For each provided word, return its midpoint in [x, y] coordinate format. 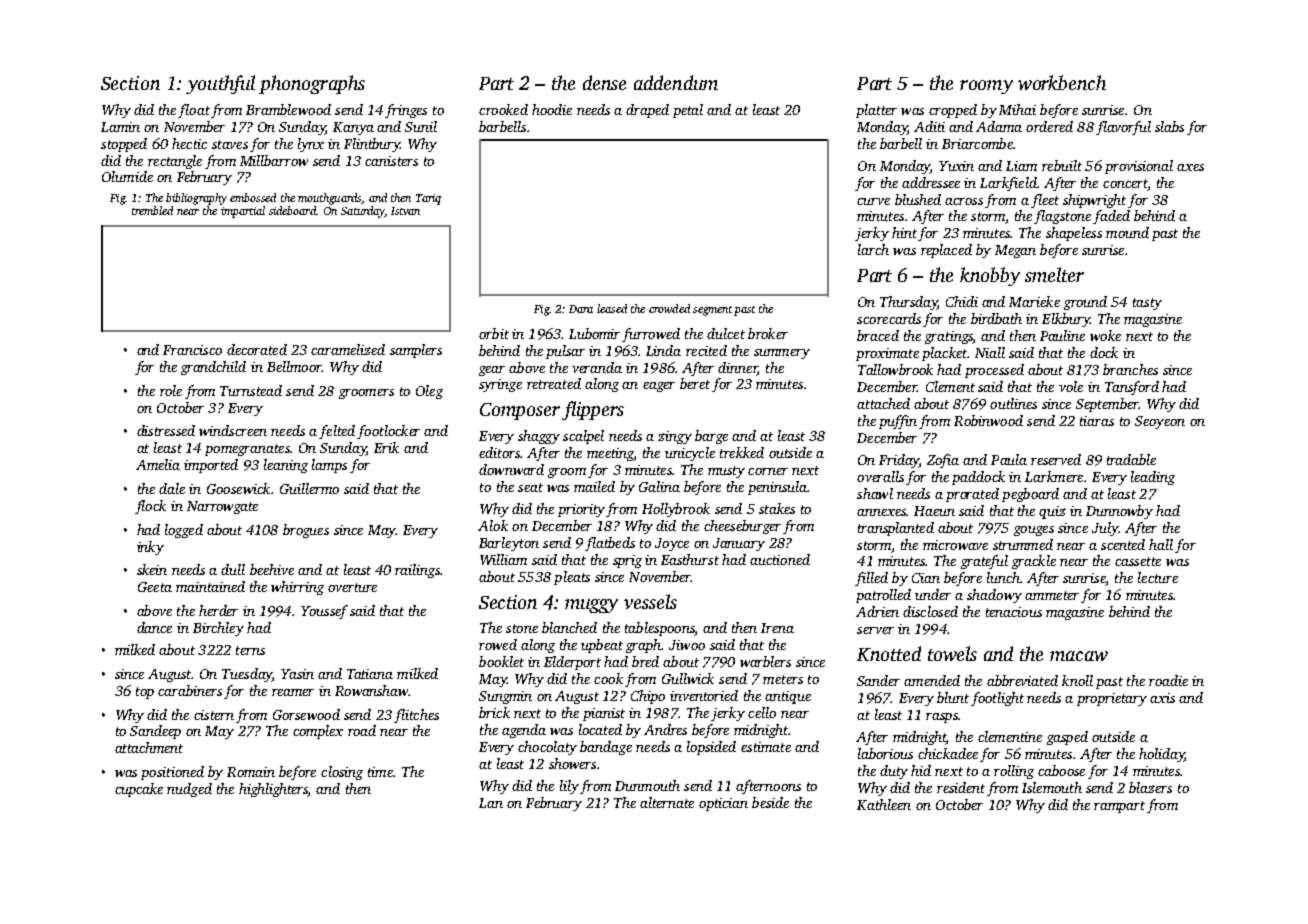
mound [1127, 232]
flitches [416, 716]
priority [581, 510]
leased [612, 308]
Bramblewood [288, 109]
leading [1153, 478]
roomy [986, 87]
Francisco [192, 350]
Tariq [428, 199]
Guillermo [309, 488]
